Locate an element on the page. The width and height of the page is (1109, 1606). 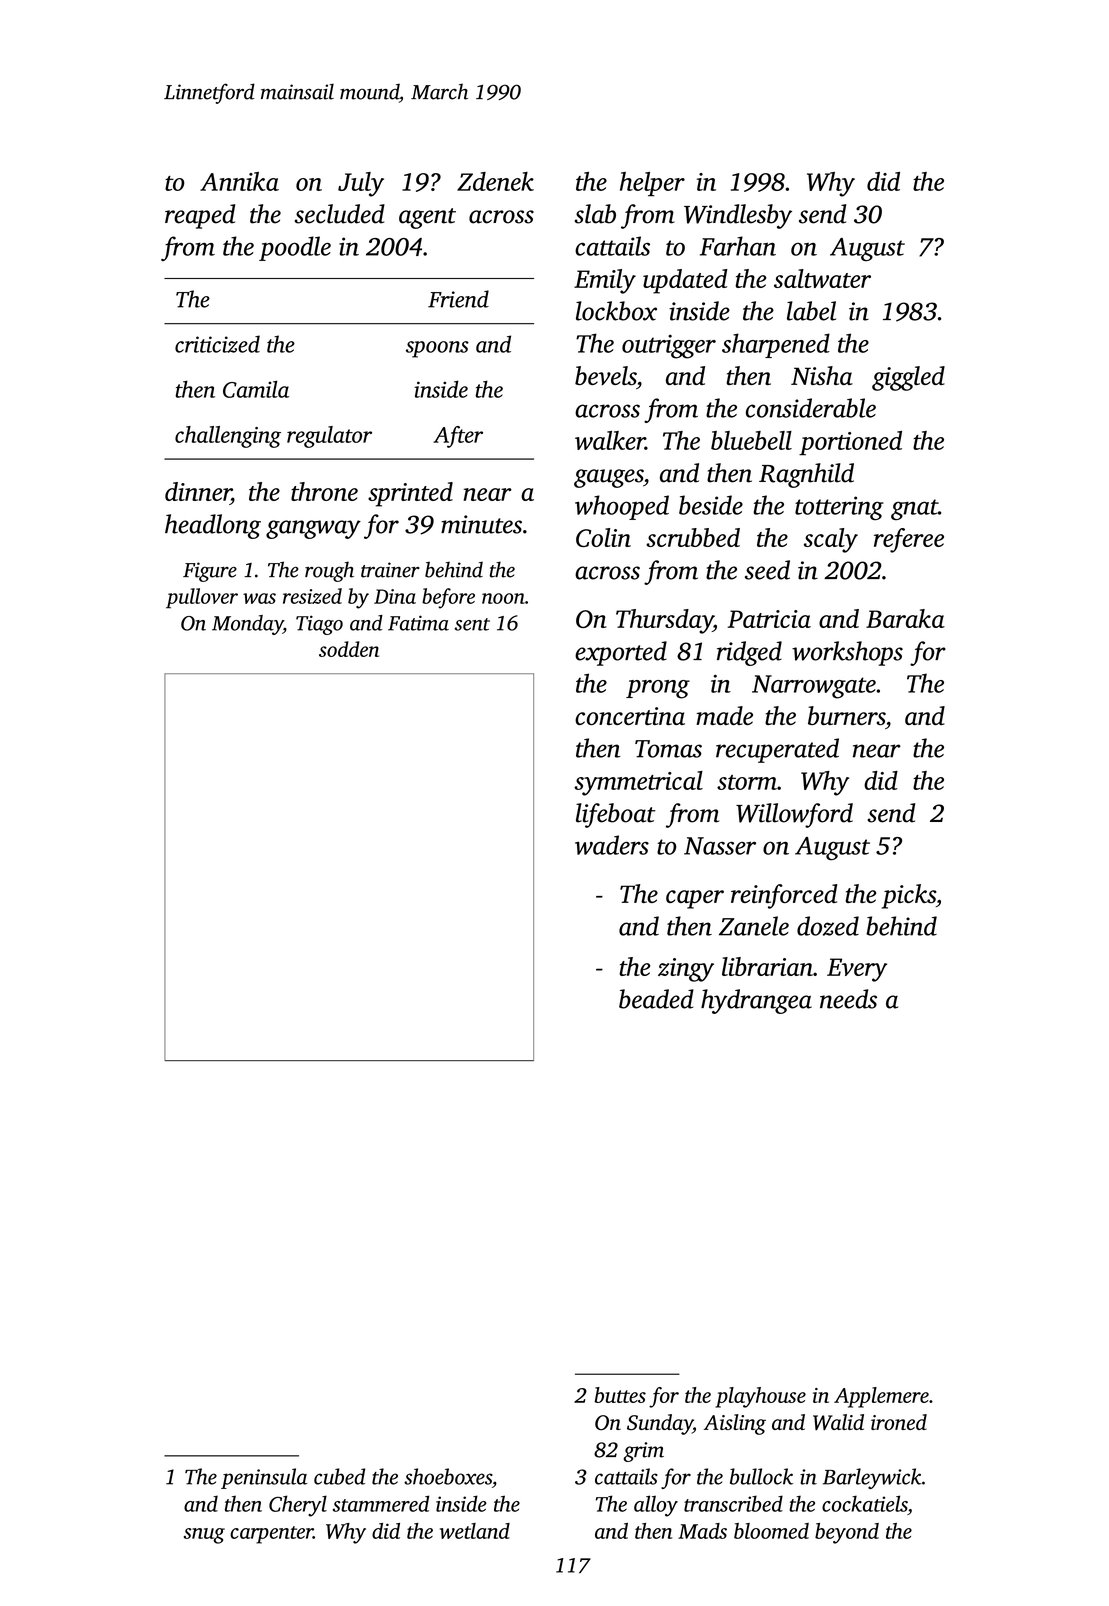
beaded is located at coordinates (656, 999).
